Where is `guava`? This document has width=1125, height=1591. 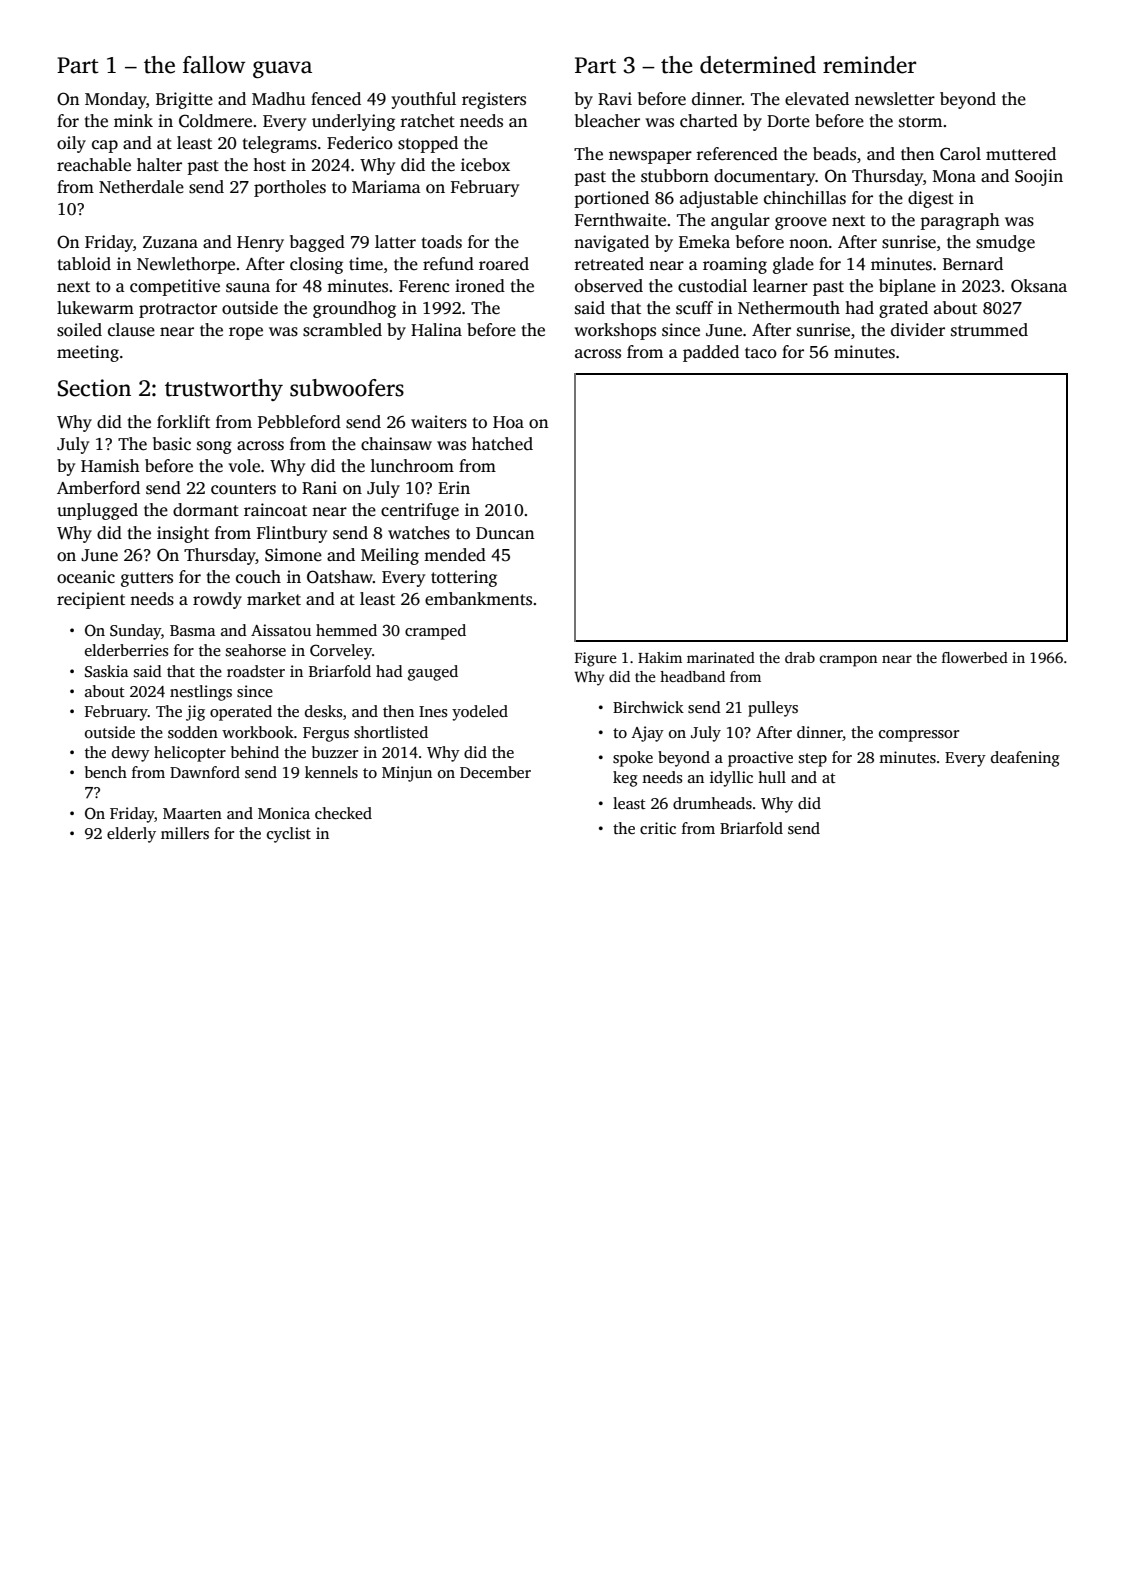
guava is located at coordinates (282, 69).
